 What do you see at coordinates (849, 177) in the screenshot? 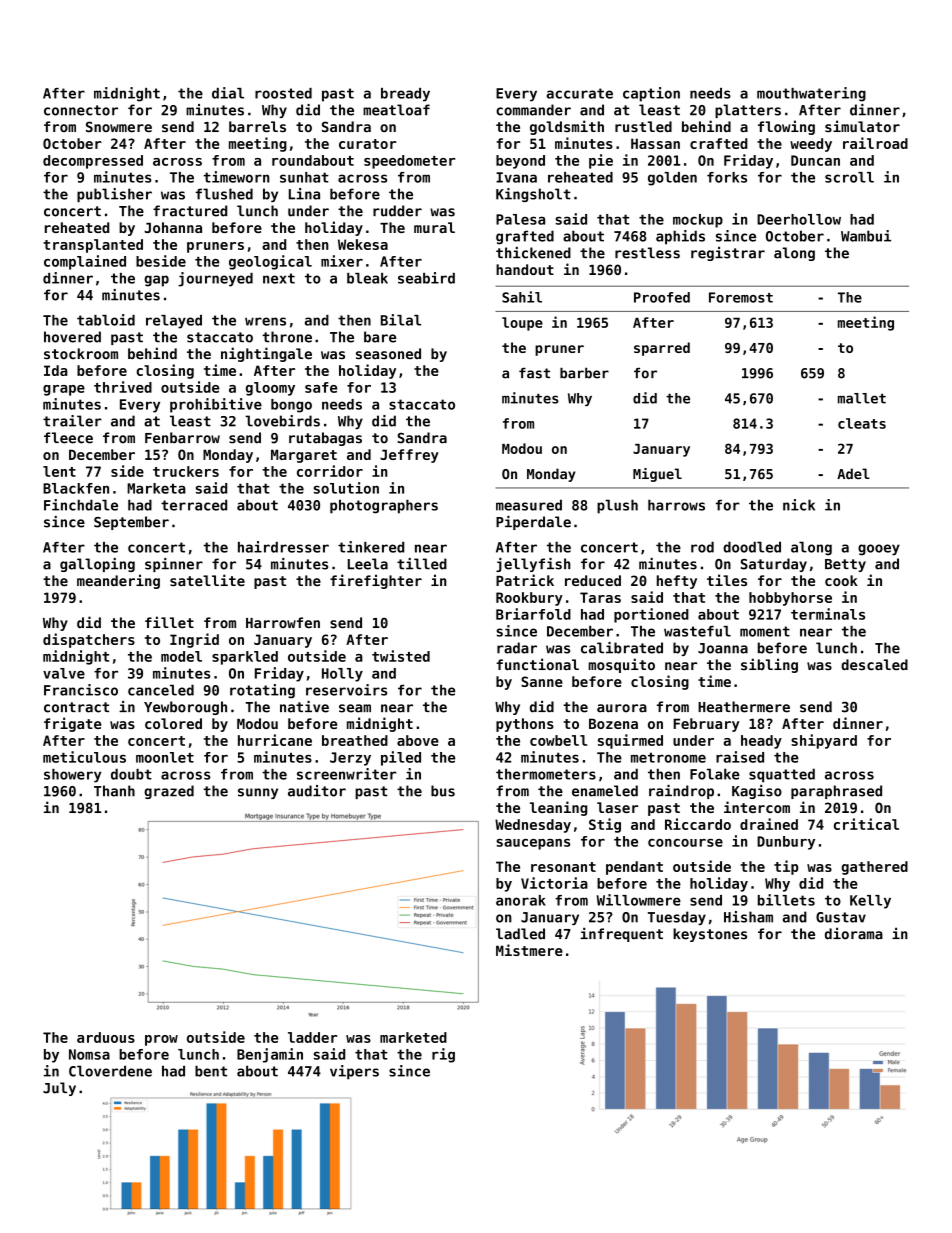
I see `scroll` at bounding box center [849, 177].
